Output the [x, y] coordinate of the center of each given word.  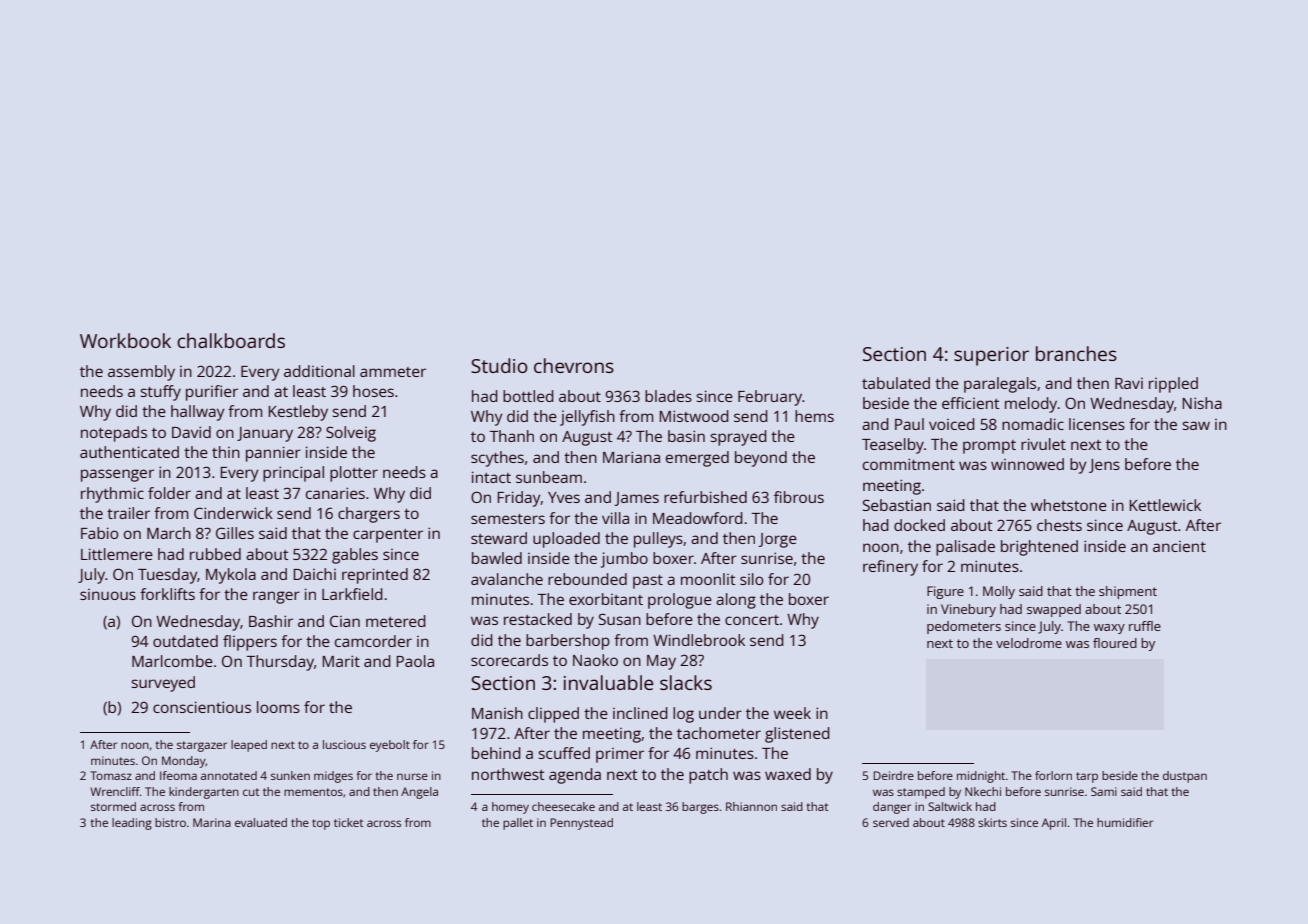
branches [1076, 353]
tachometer [719, 733]
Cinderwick [233, 513]
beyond [761, 459]
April [1054, 824]
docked [919, 525]
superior [991, 356]
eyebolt [390, 746]
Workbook [125, 340]
